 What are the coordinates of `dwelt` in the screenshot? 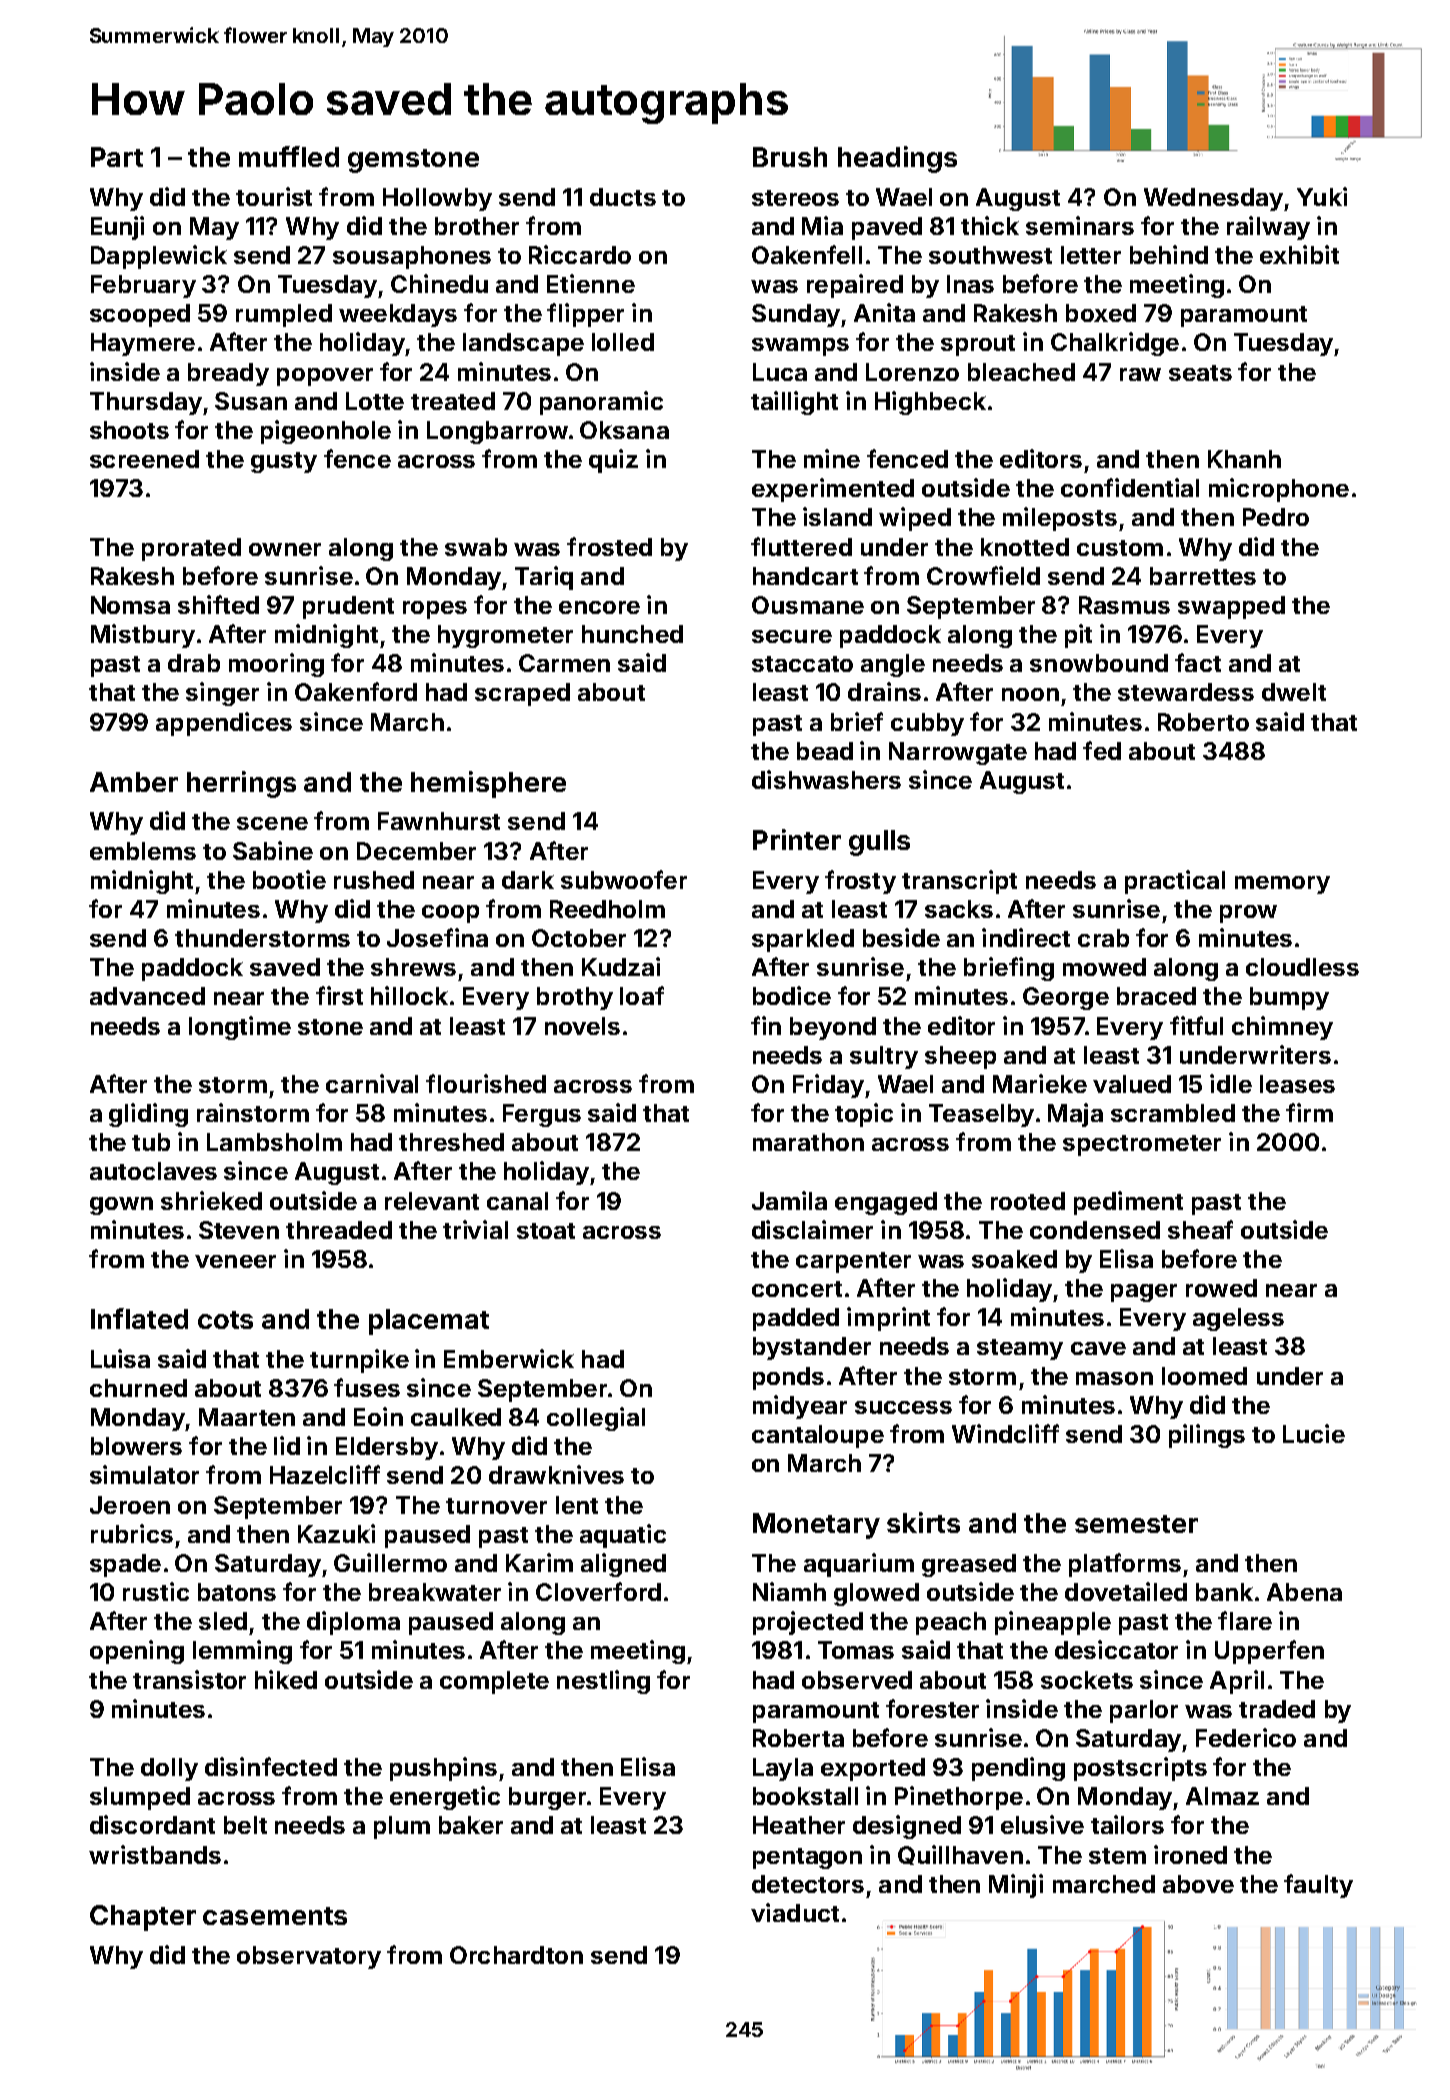 It's located at (1294, 692).
